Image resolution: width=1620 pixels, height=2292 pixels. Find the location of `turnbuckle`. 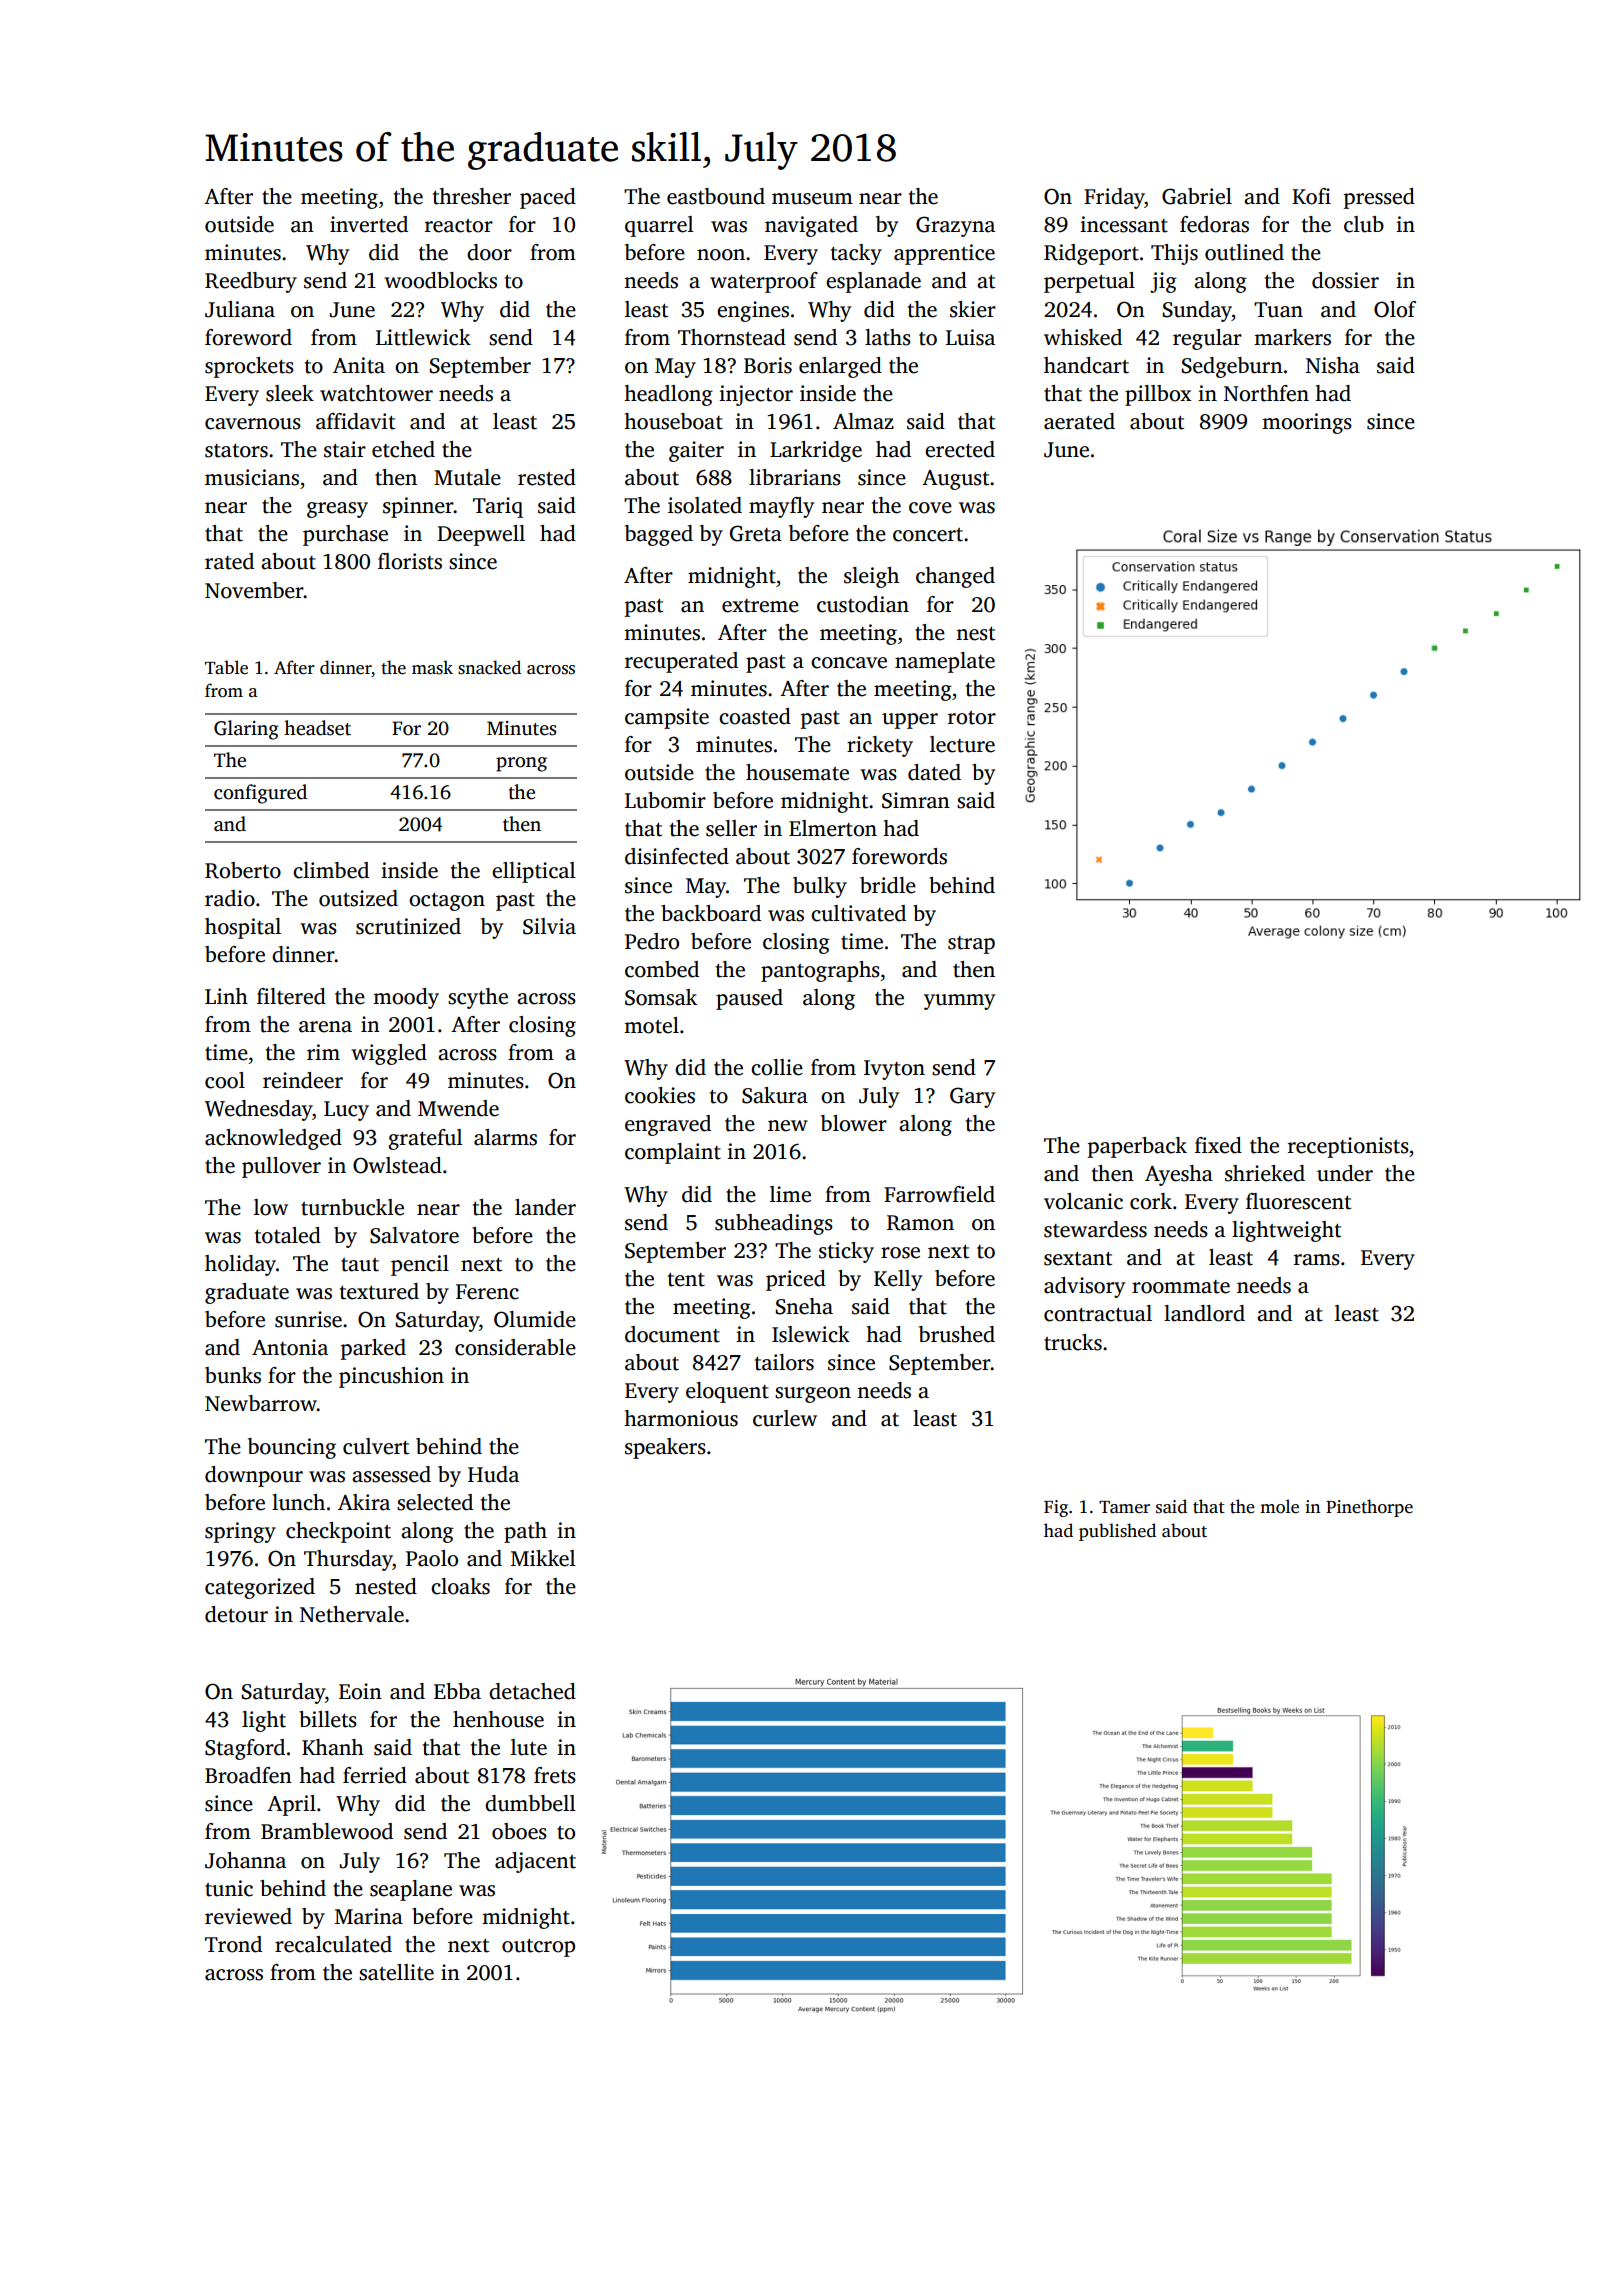

turnbuckle is located at coordinates (352, 1207).
